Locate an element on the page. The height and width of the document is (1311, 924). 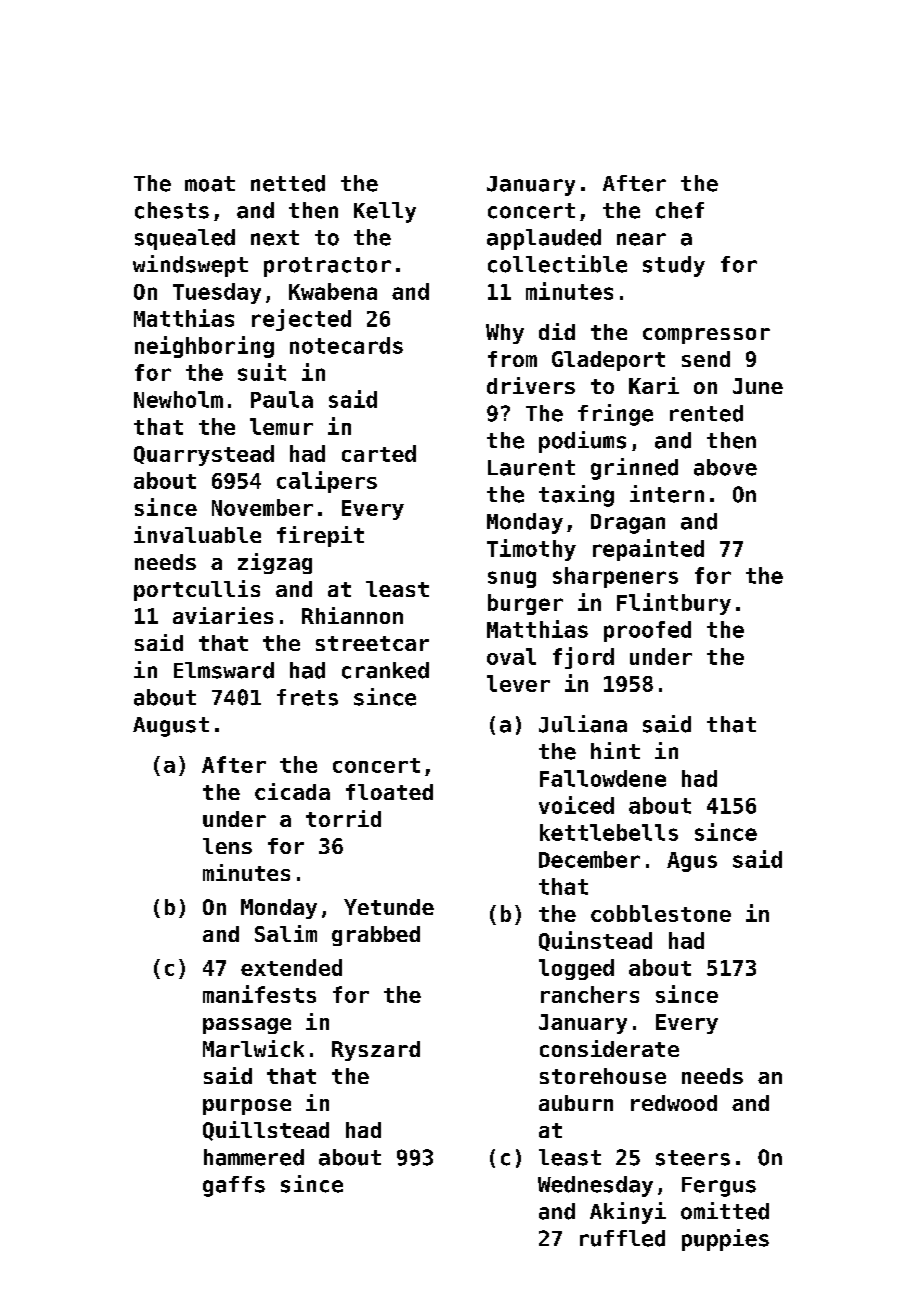
rented is located at coordinates (706, 413).
